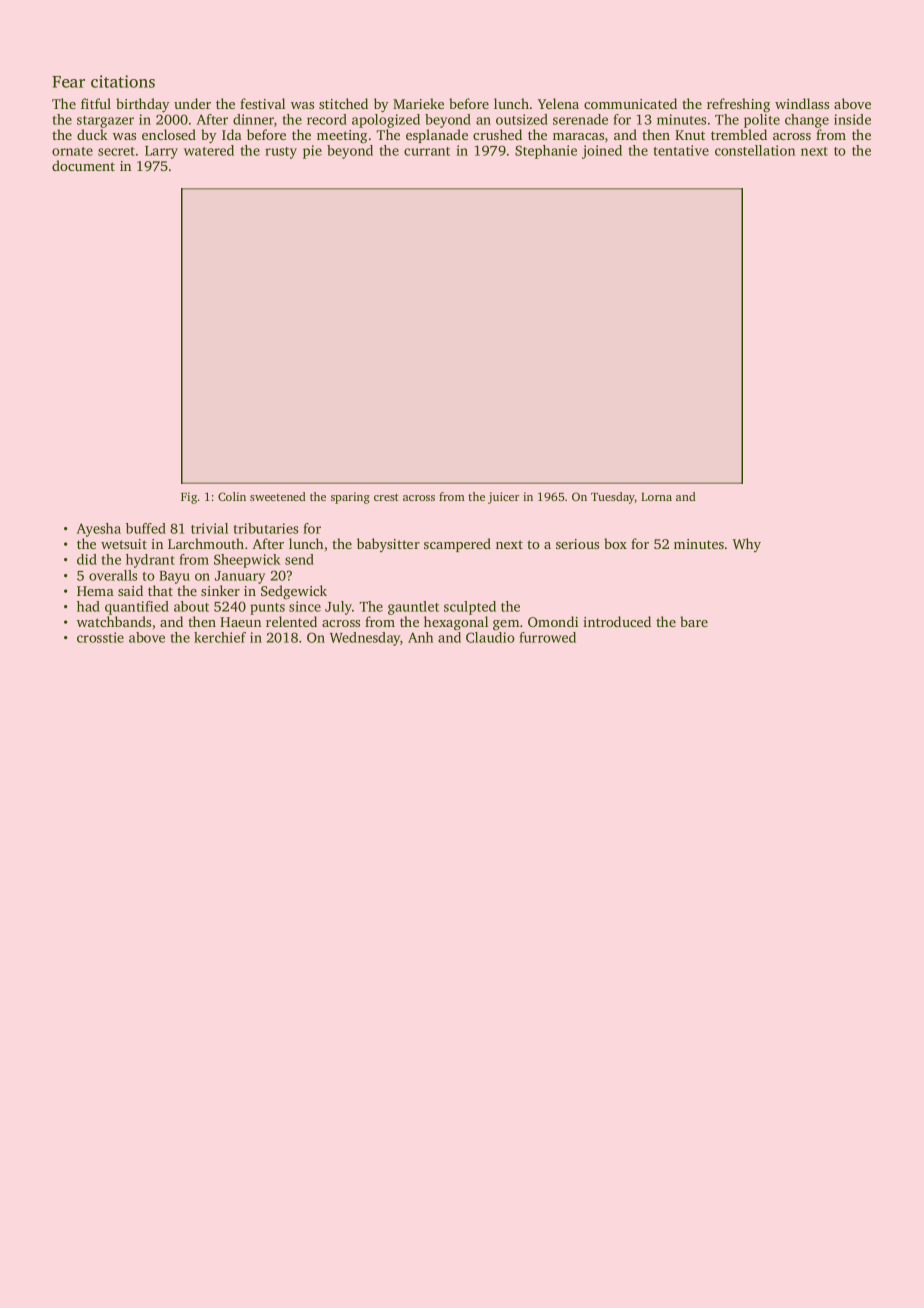 Image resolution: width=924 pixels, height=1308 pixels. I want to click on bare, so click(694, 621).
